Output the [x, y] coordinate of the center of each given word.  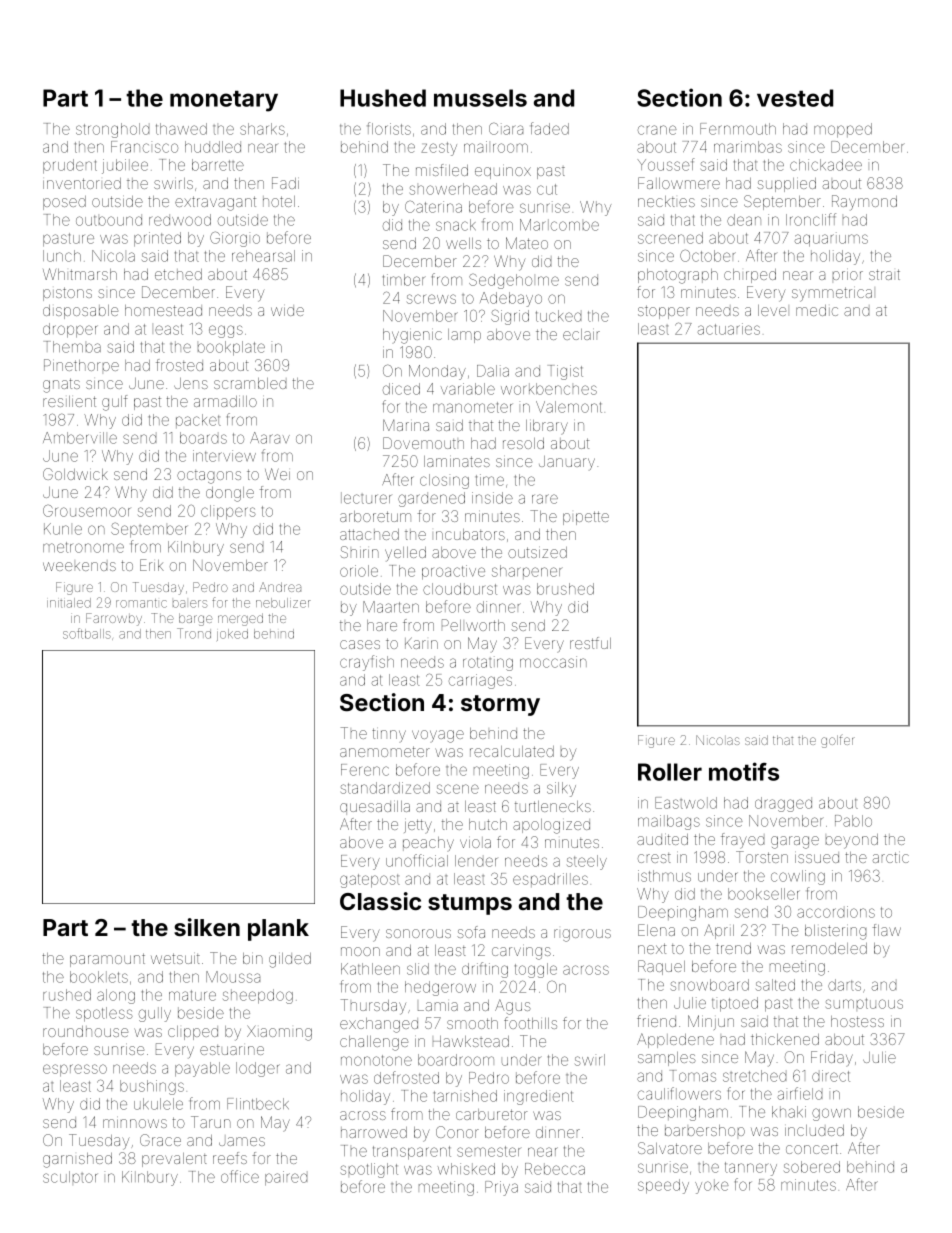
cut [547, 189]
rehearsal [263, 256]
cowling [798, 877]
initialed [69, 603]
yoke [712, 1186]
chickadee [826, 165]
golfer [838, 741]
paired [286, 1178]
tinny [389, 735]
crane [657, 130]
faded [550, 128]
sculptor [70, 1177]
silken [207, 927]
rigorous [582, 935]
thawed [181, 129]
